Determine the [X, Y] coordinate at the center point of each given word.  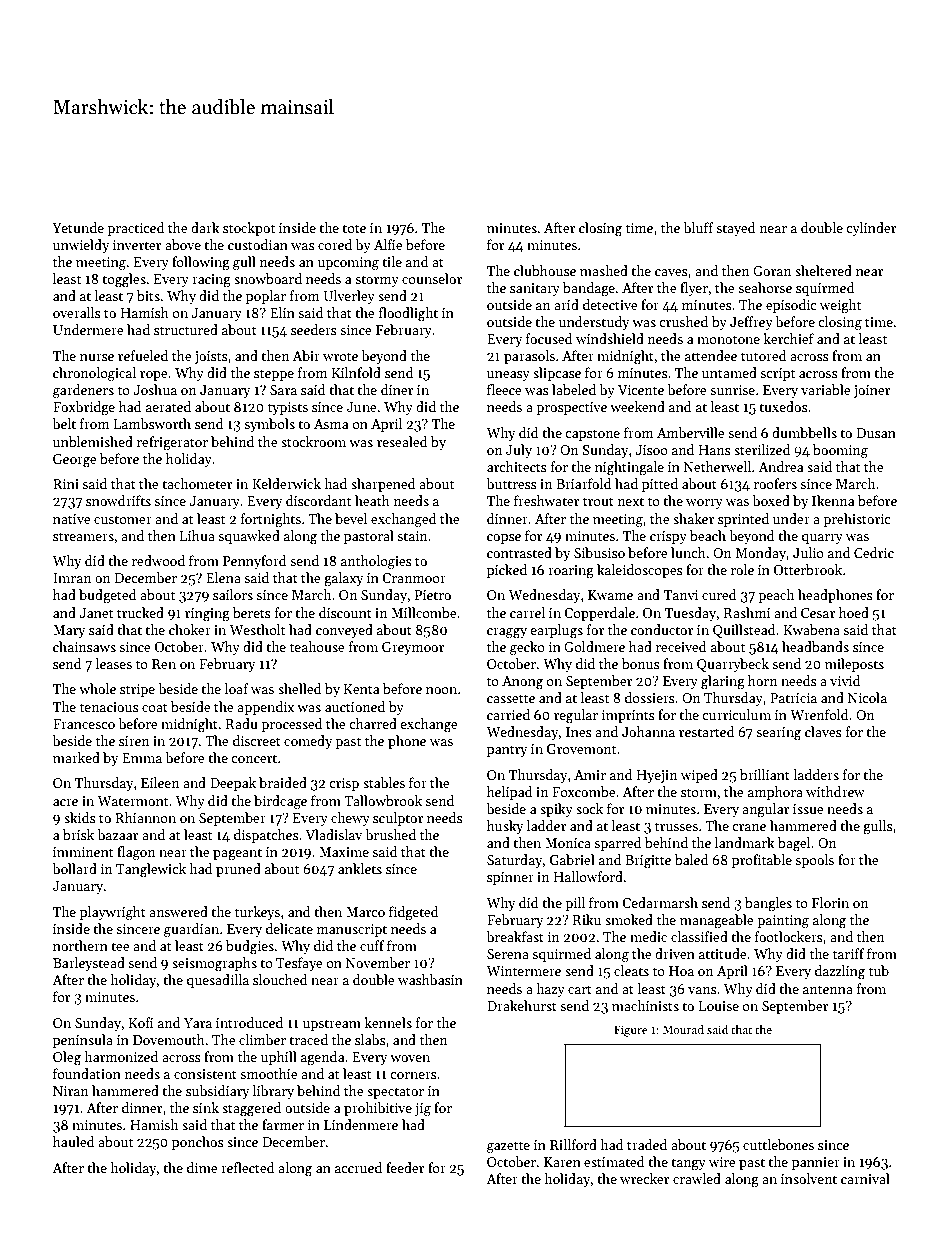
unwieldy [81, 246]
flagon [136, 853]
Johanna [648, 731]
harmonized [121, 1056]
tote [354, 228]
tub [879, 970]
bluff [698, 227]
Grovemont [581, 749]
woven [410, 1058]
